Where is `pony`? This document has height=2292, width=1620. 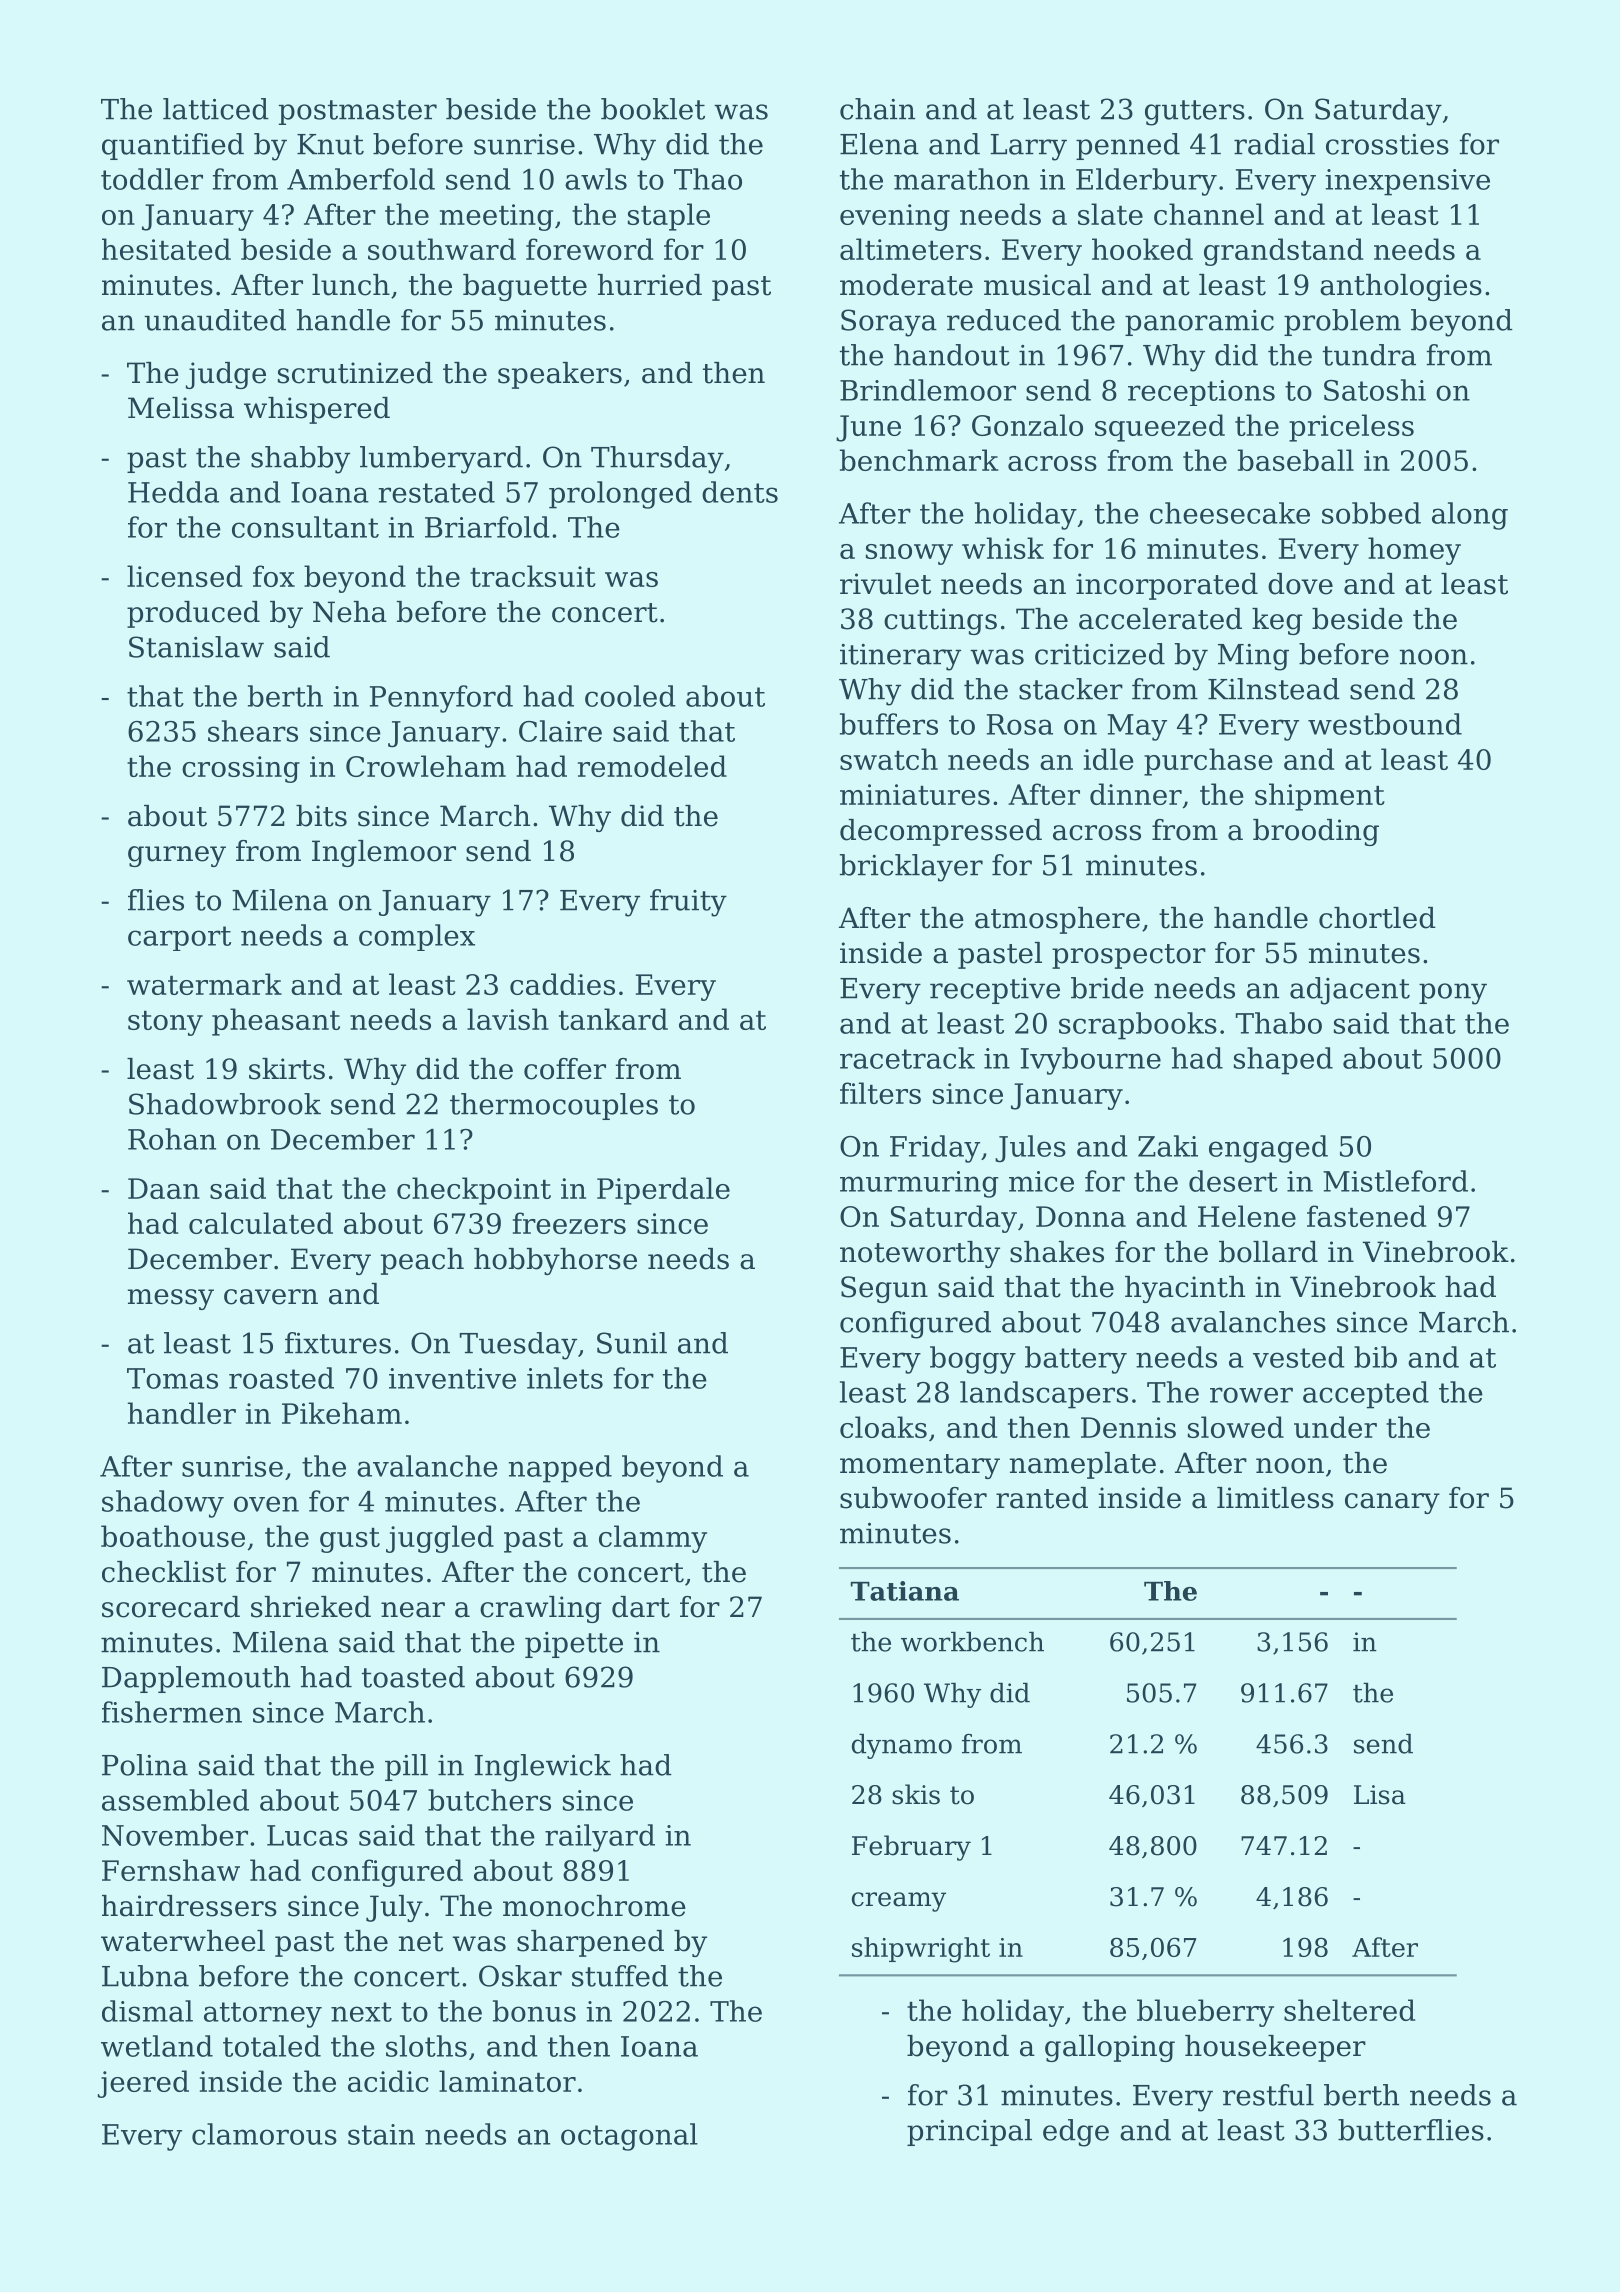
pony is located at coordinates (1453, 994).
